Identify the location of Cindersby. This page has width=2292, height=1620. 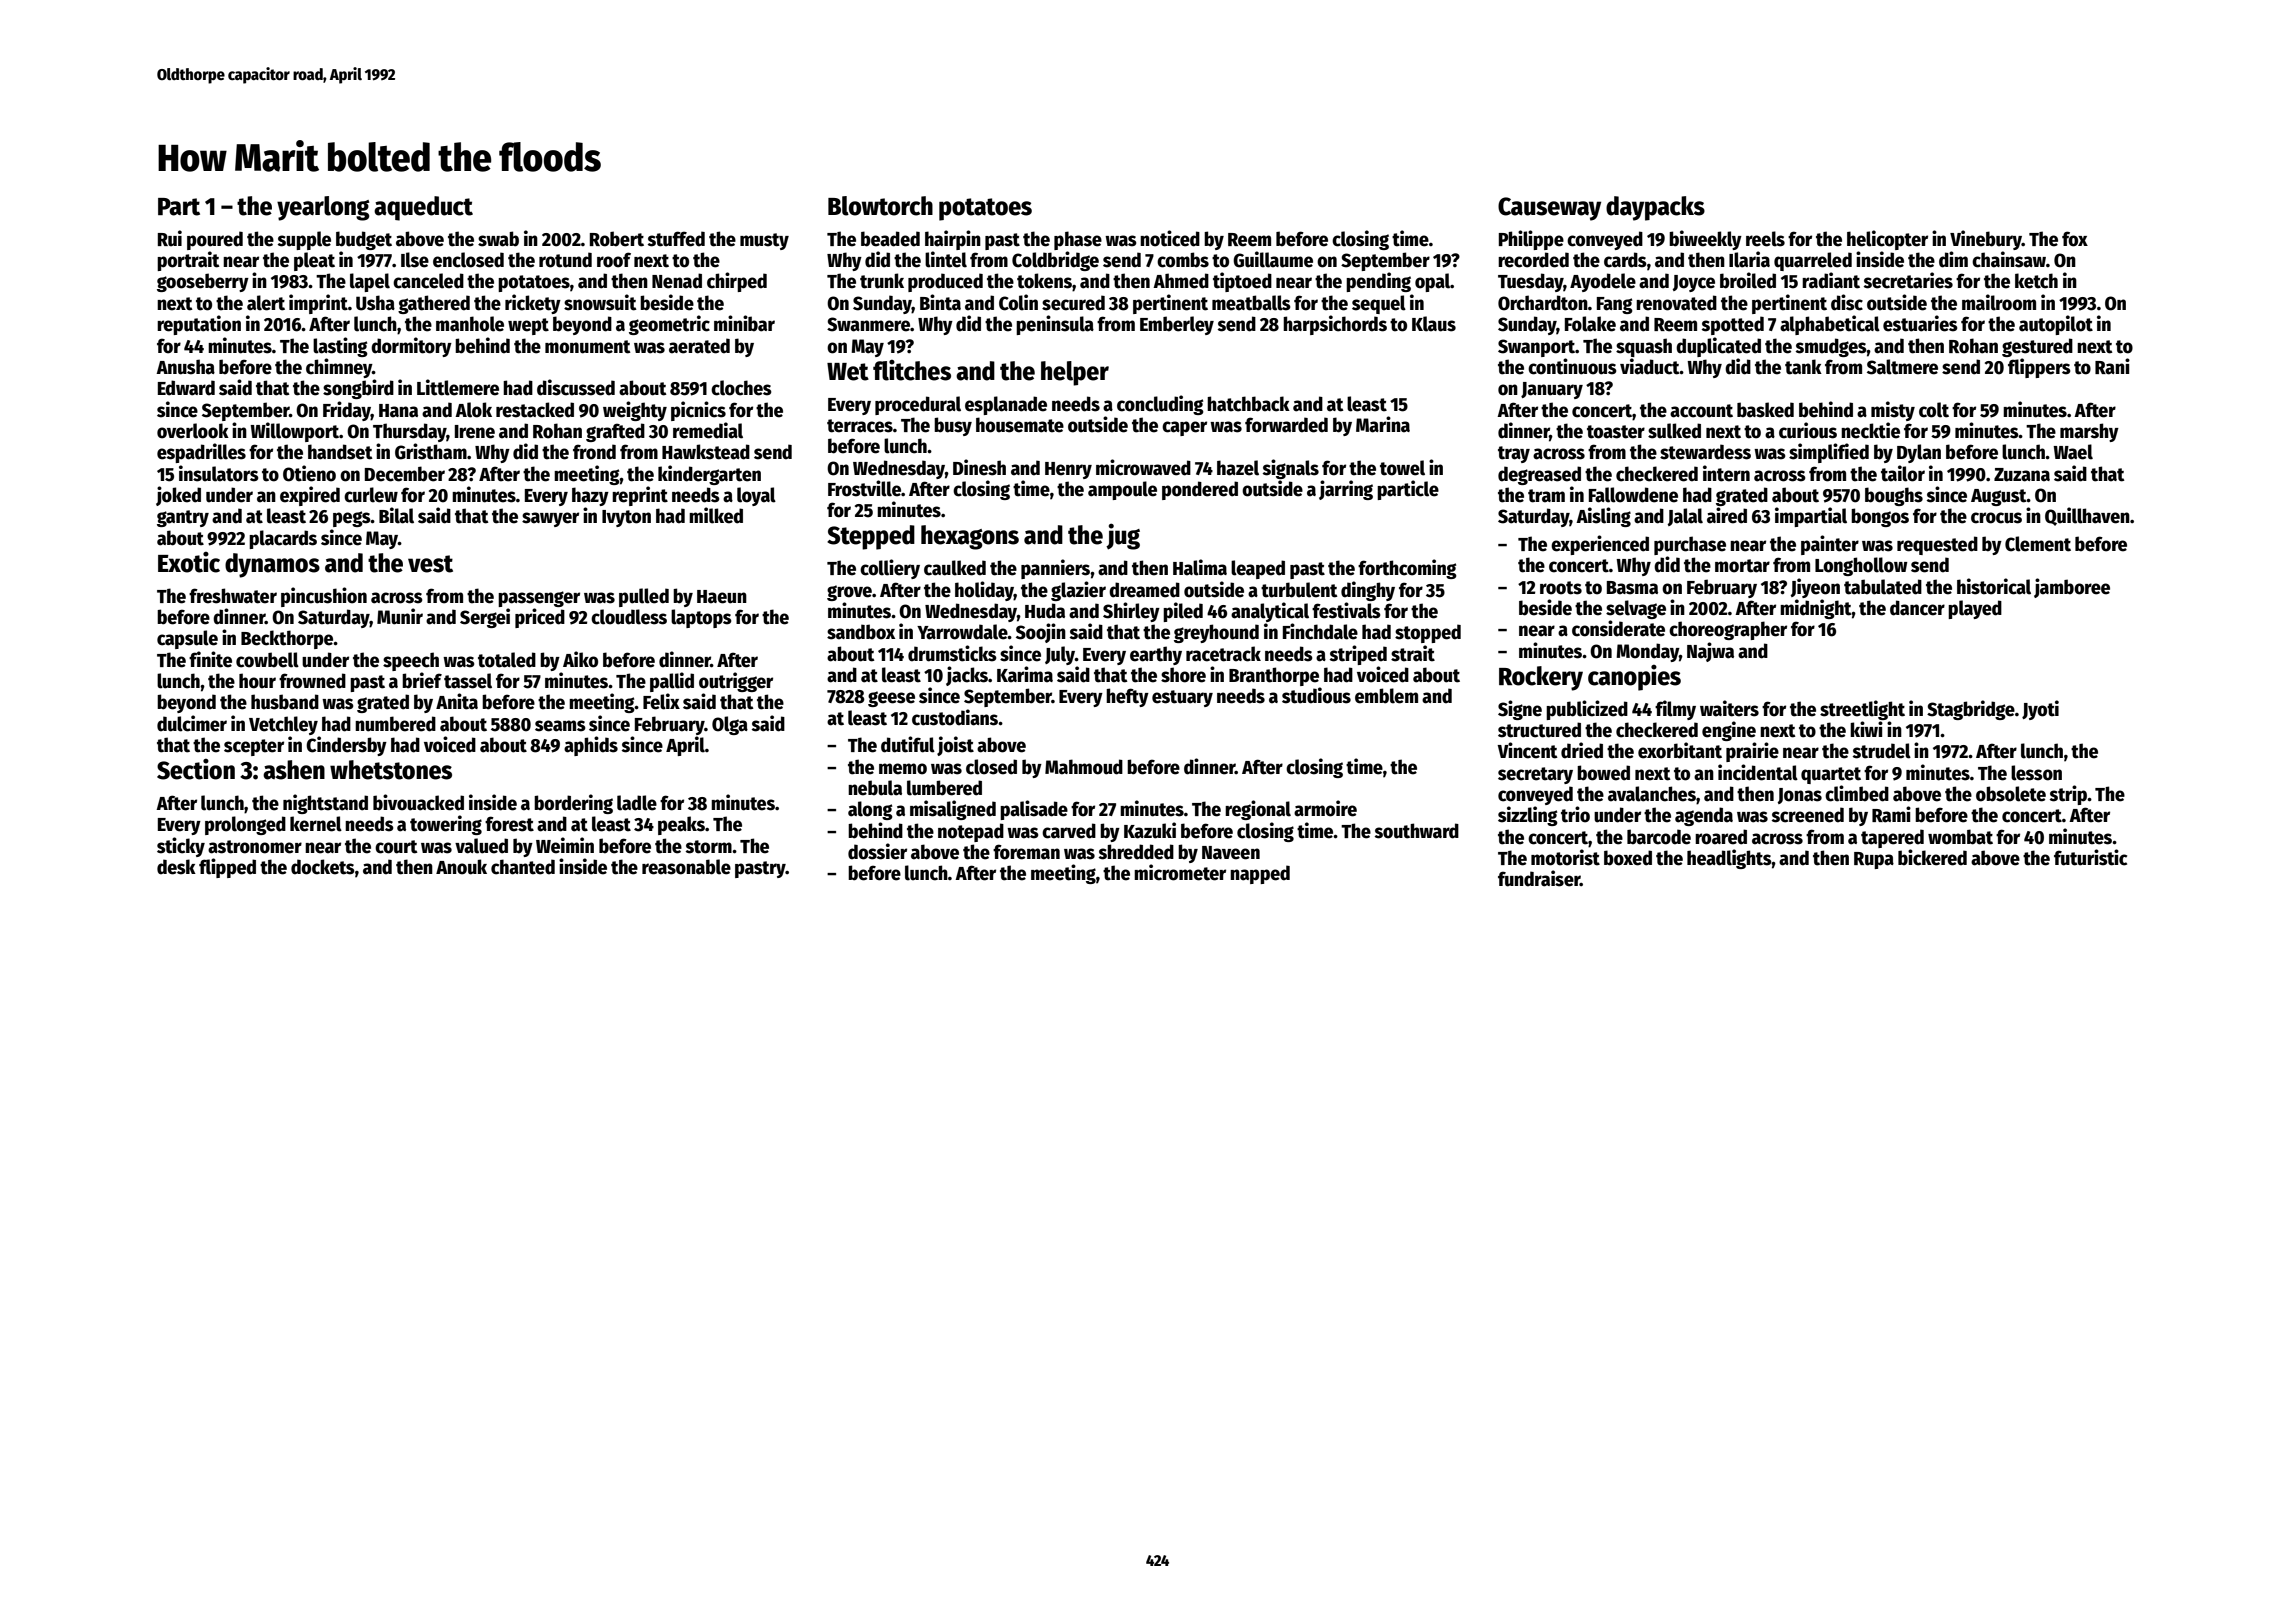
(346, 746).
